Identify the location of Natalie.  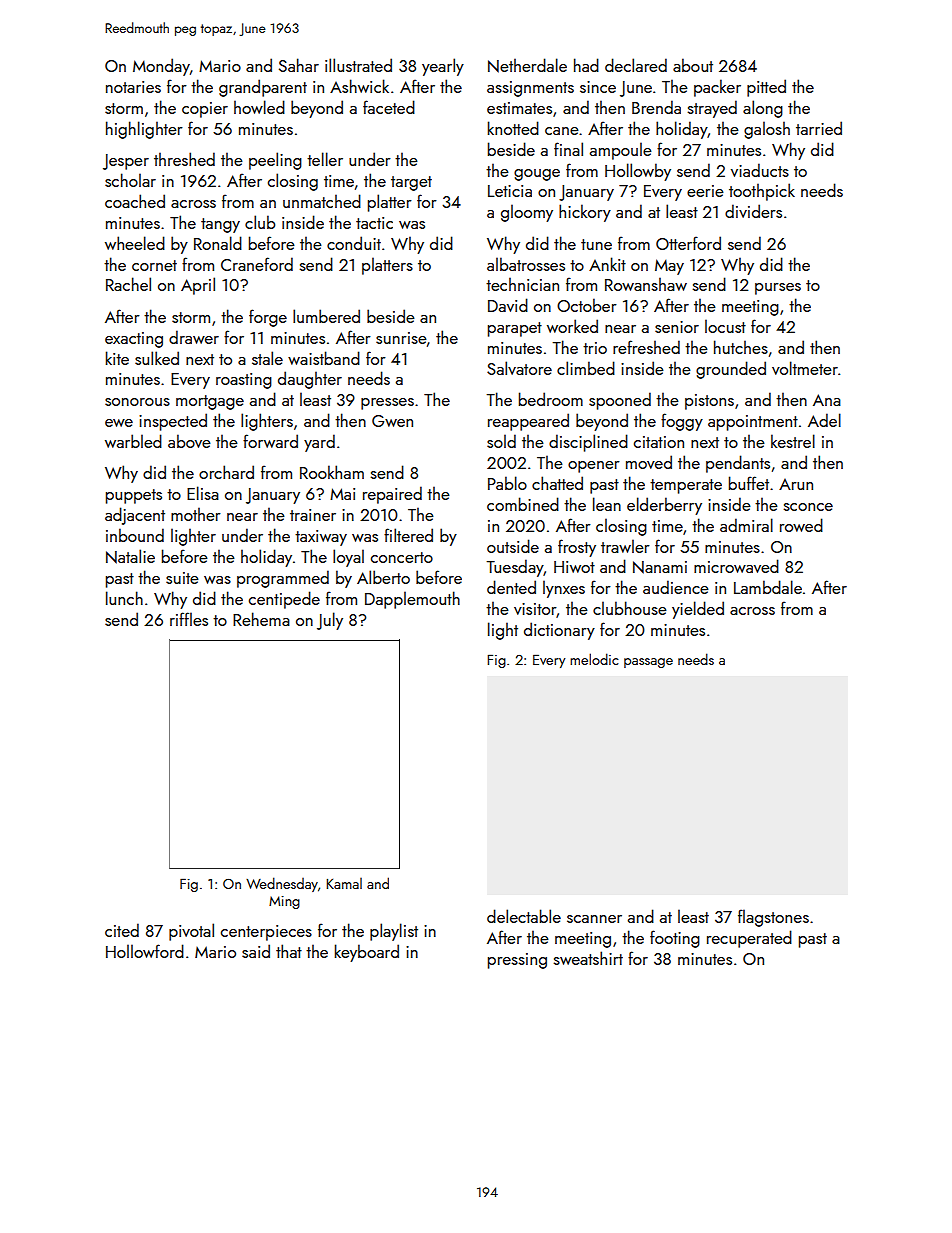
(130, 556).
